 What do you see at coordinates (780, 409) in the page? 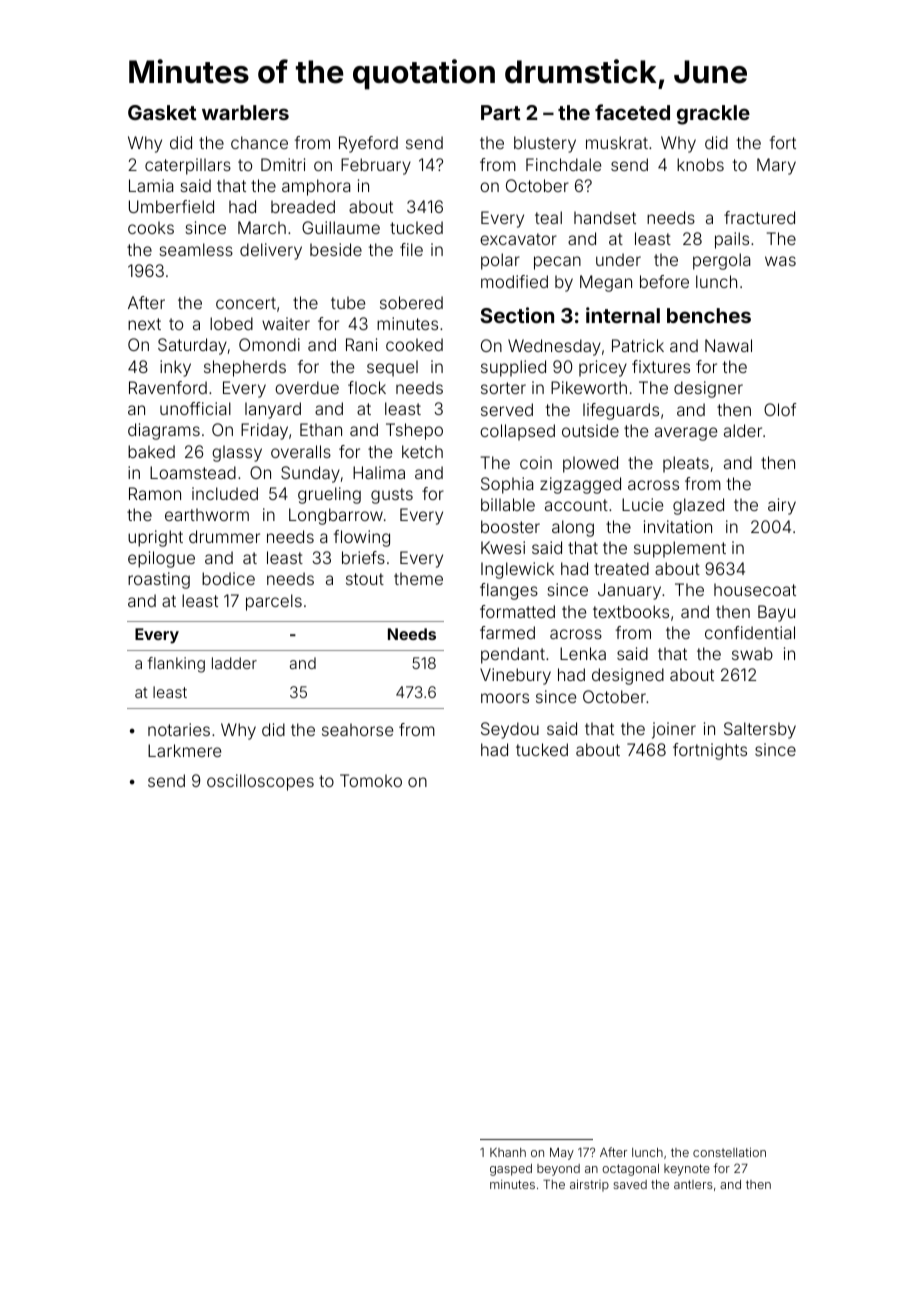
I see `Olof` at bounding box center [780, 409].
